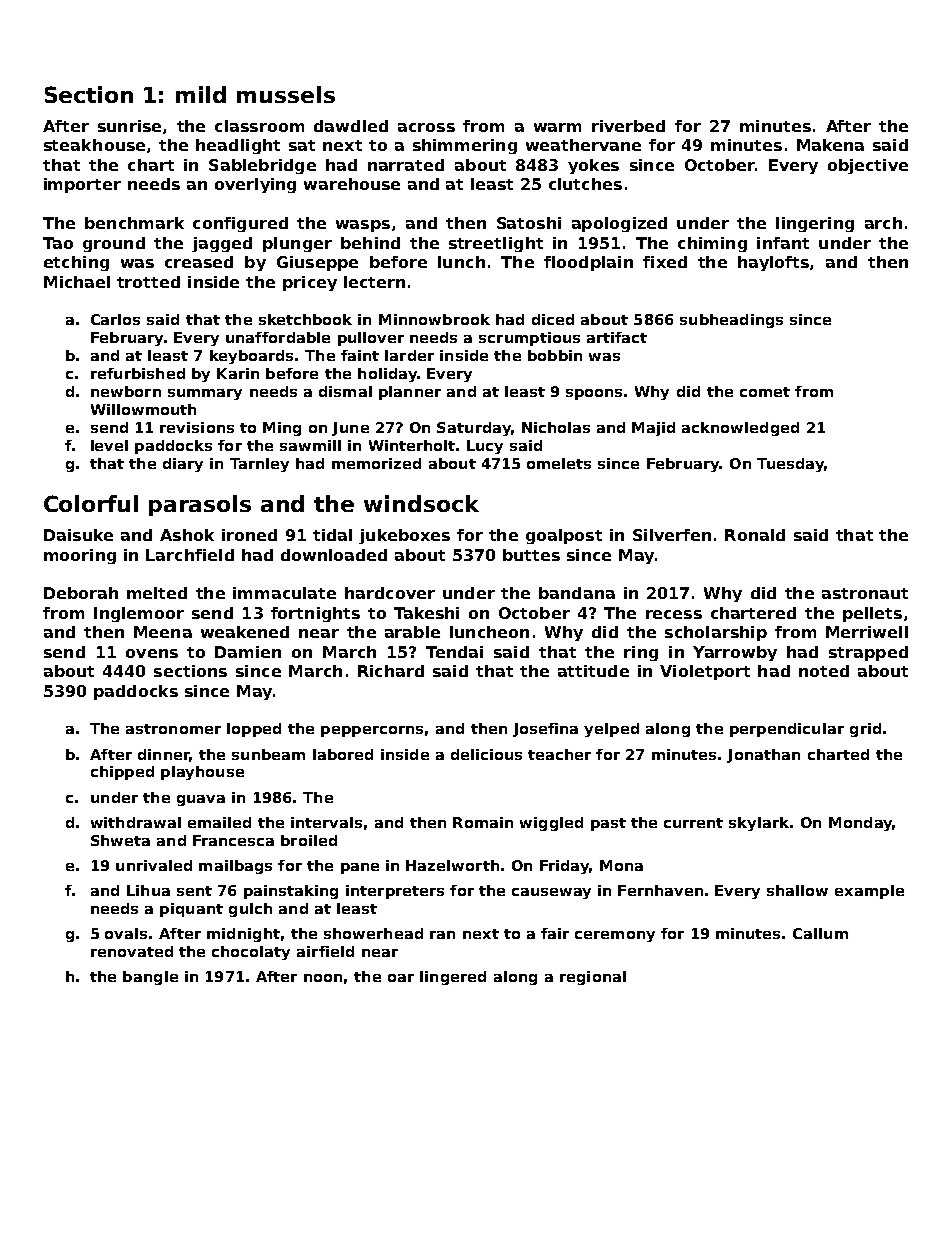 The height and width of the image is (1233, 952). Describe the element at coordinates (129, 126) in the image. I see `sunrise` at that location.
